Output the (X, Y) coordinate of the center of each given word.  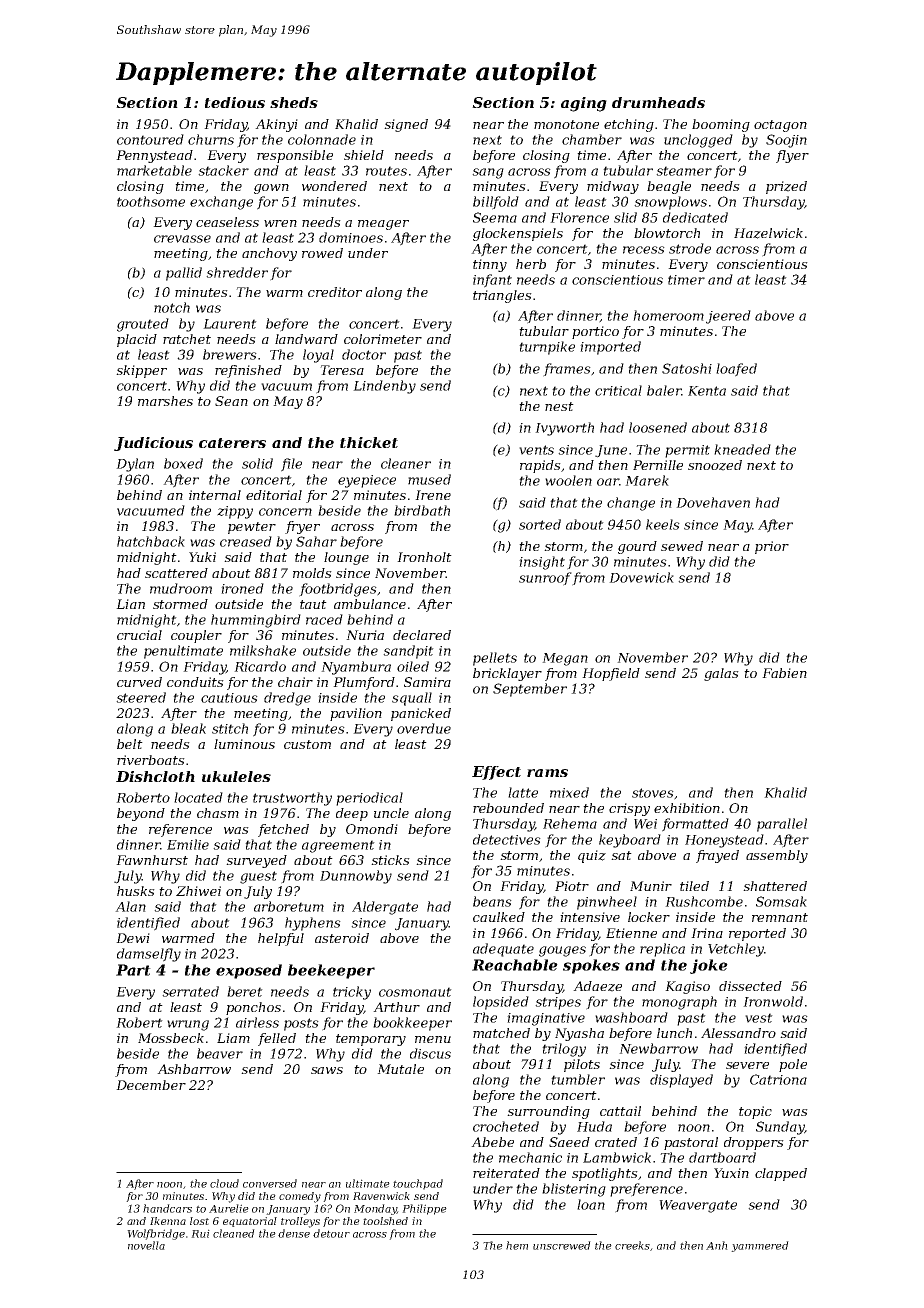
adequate (503, 950)
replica (662, 950)
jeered (728, 317)
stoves (653, 793)
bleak (188, 728)
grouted (143, 325)
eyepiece (367, 481)
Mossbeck (171, 1038)
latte (523, 792)
